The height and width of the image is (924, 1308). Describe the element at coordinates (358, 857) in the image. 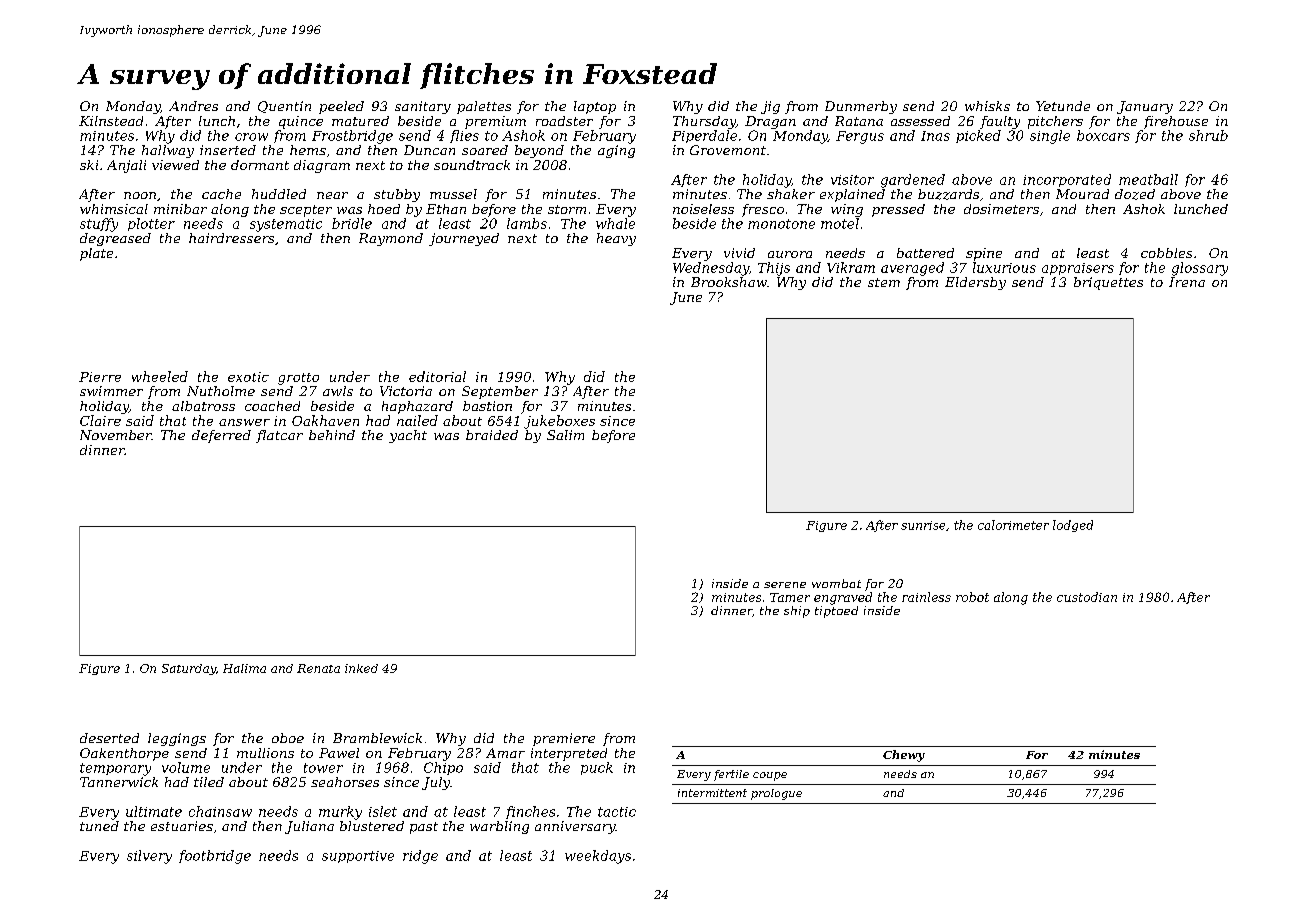

I see `supportive` at that location.
